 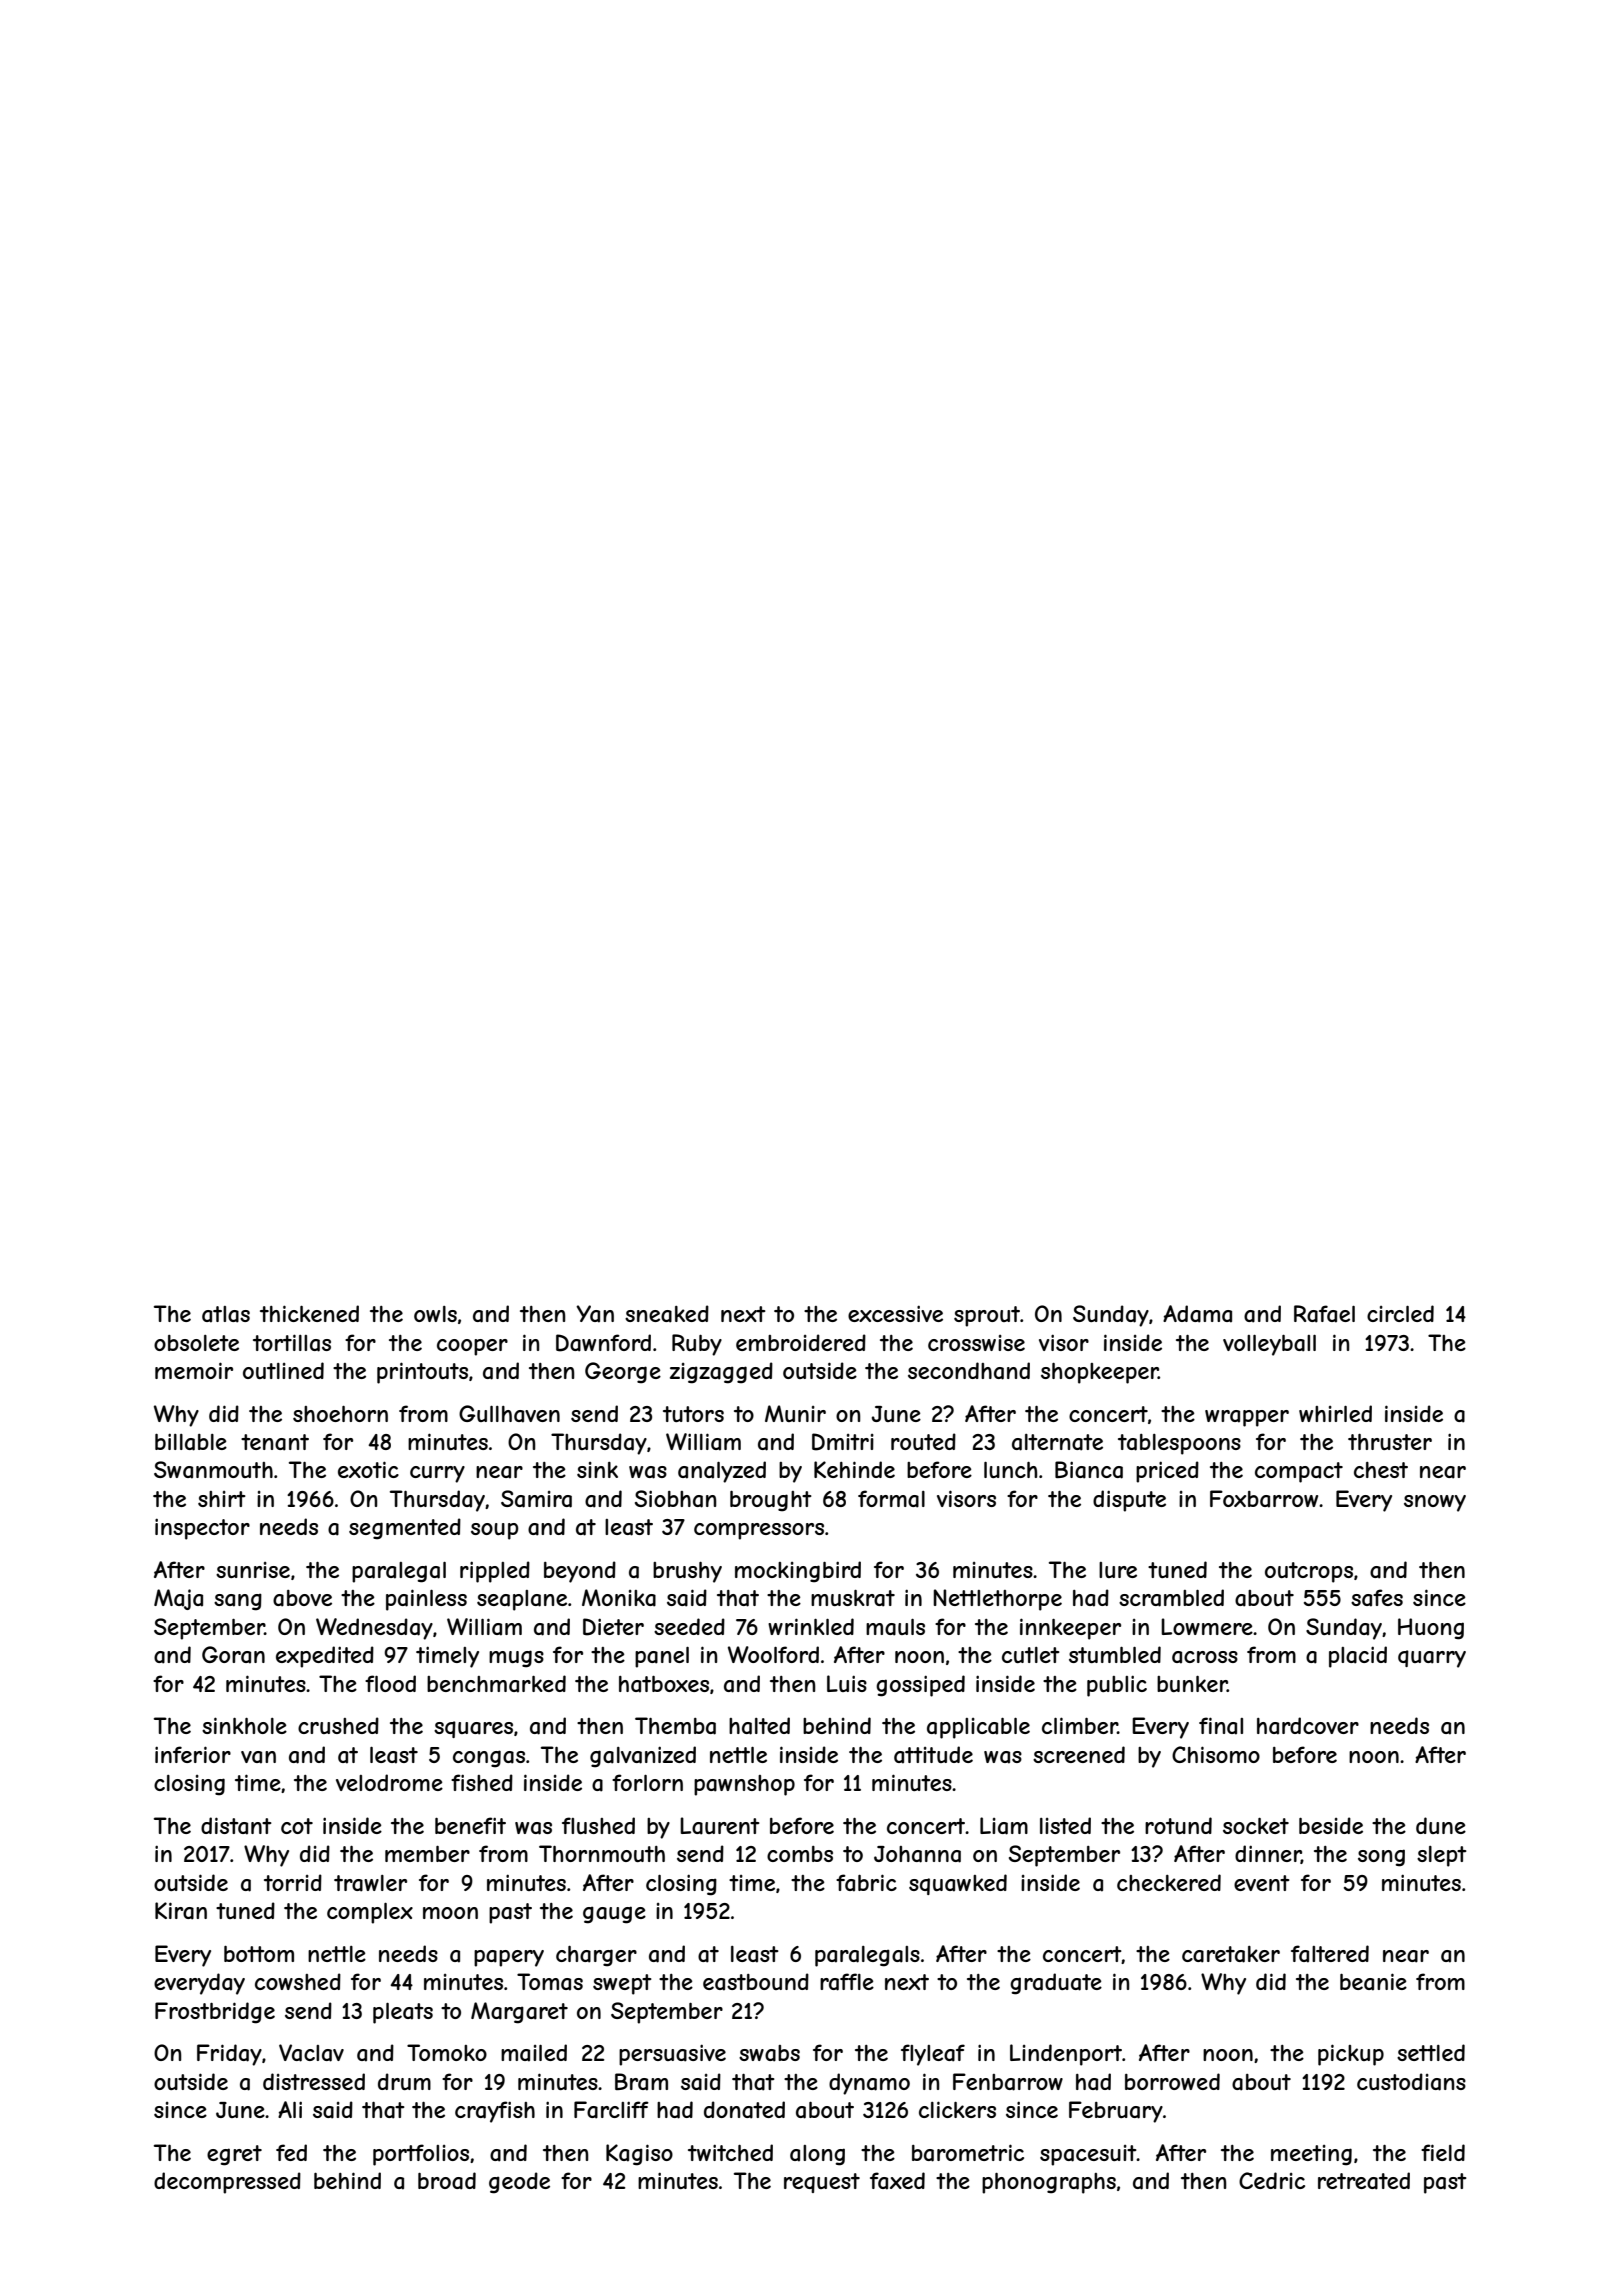 I want to click on request, so click(x=822, y=2183).
